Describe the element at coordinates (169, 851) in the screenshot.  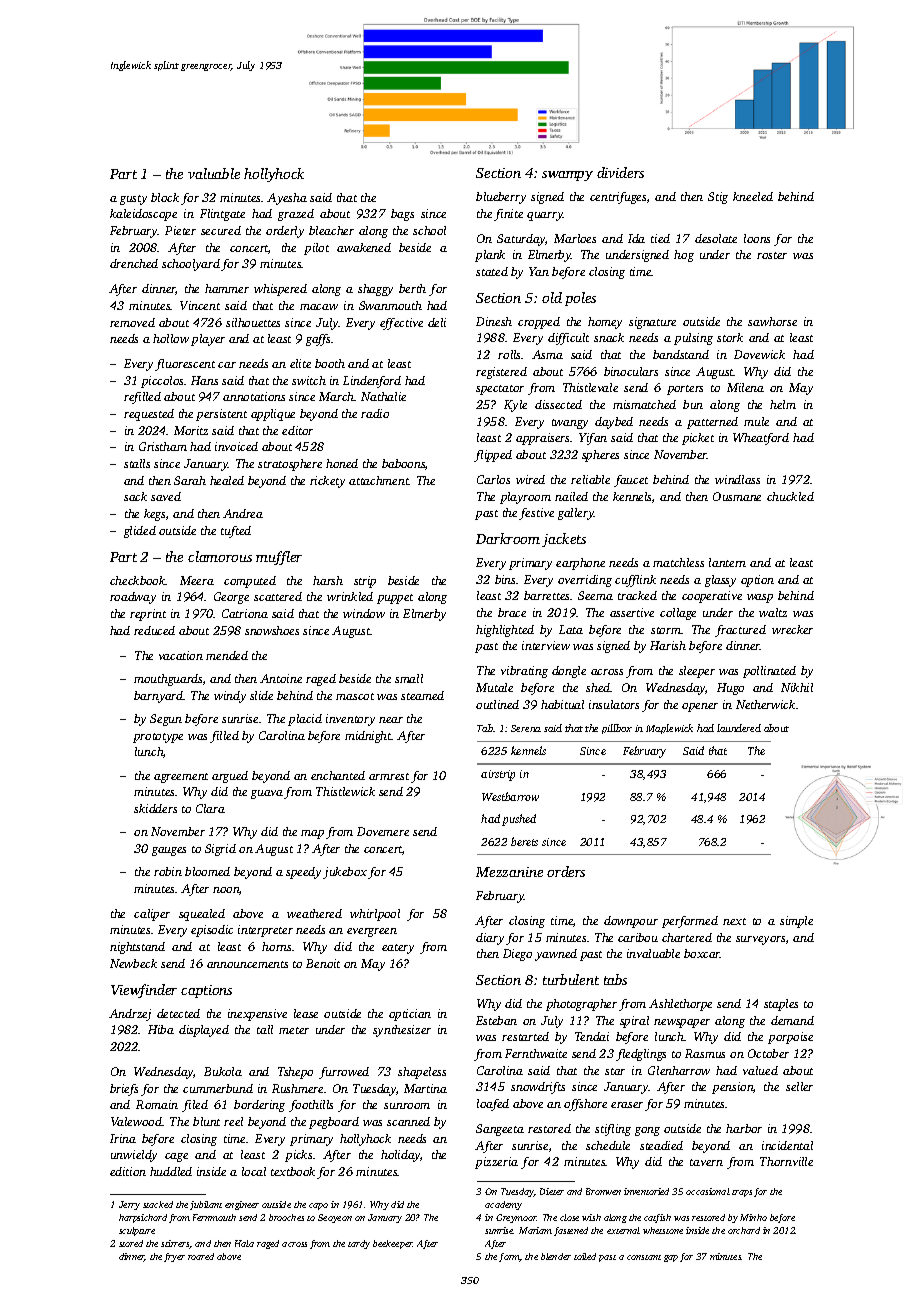
I see `gauges` at that location.
